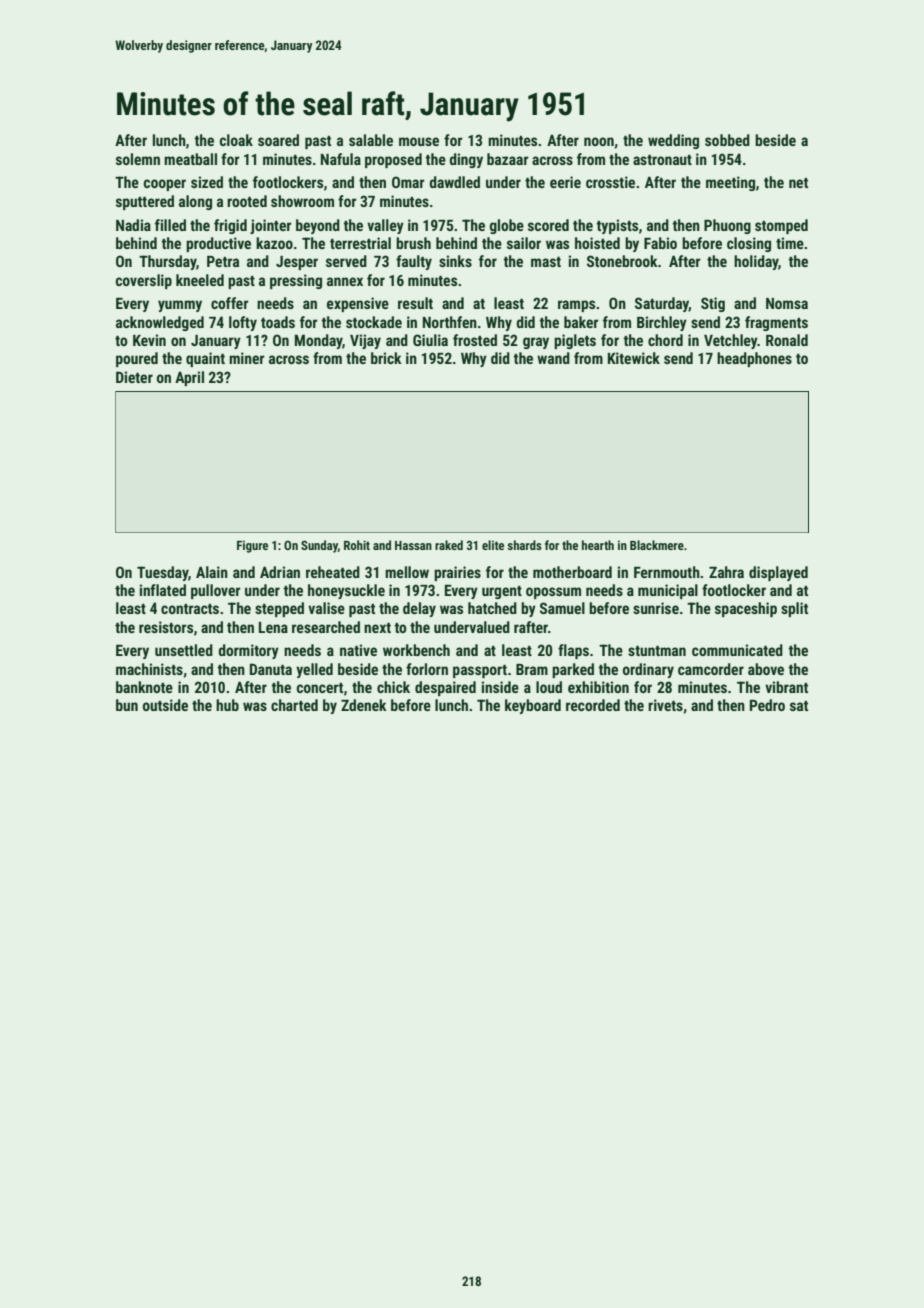 The image size is (924, 1308). What do you see at coordinates (798, 183) in the screenshot?
I see `net` at bounding box center [798, 183].
